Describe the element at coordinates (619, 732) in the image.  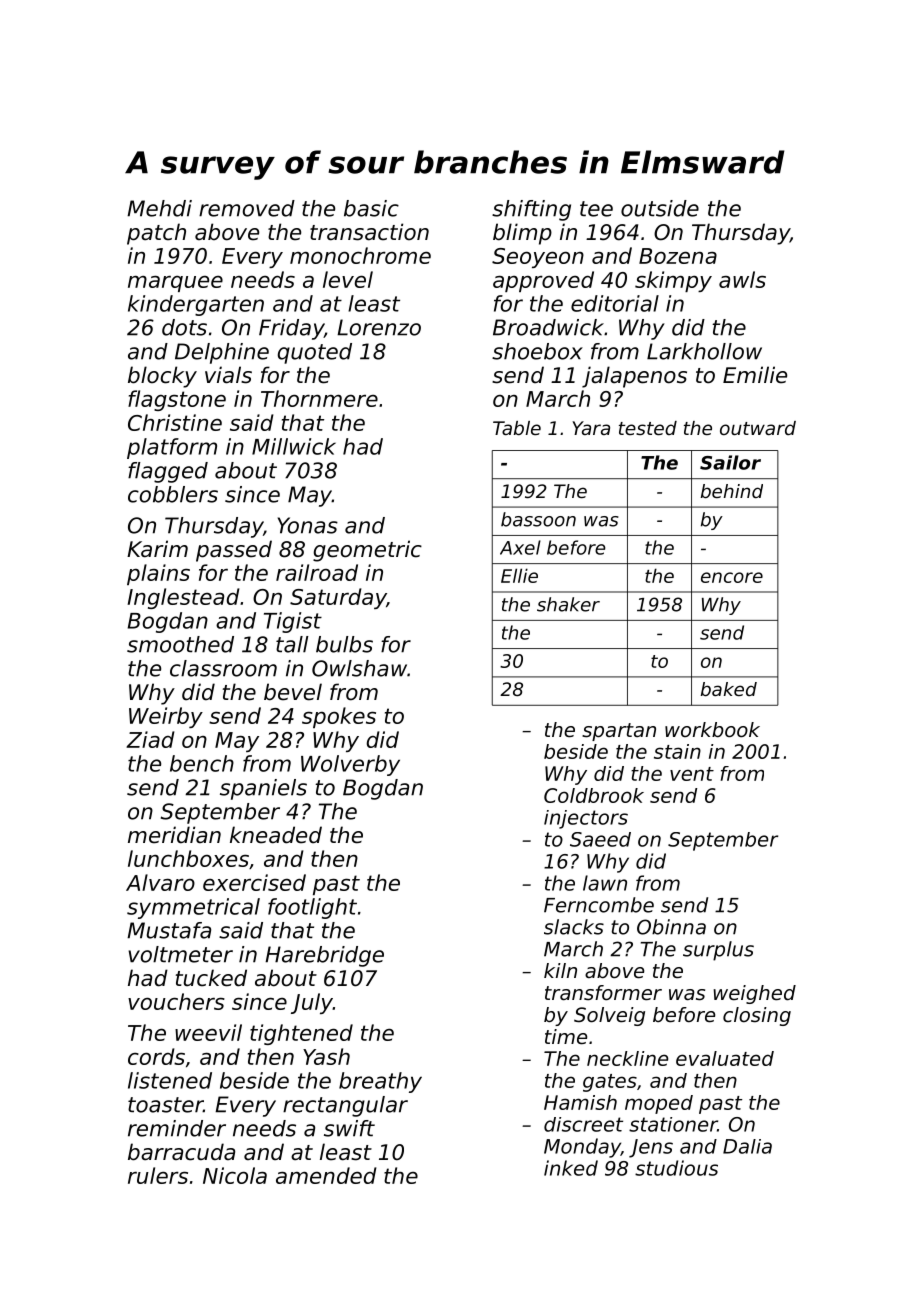
I see `spartan` at that location.
